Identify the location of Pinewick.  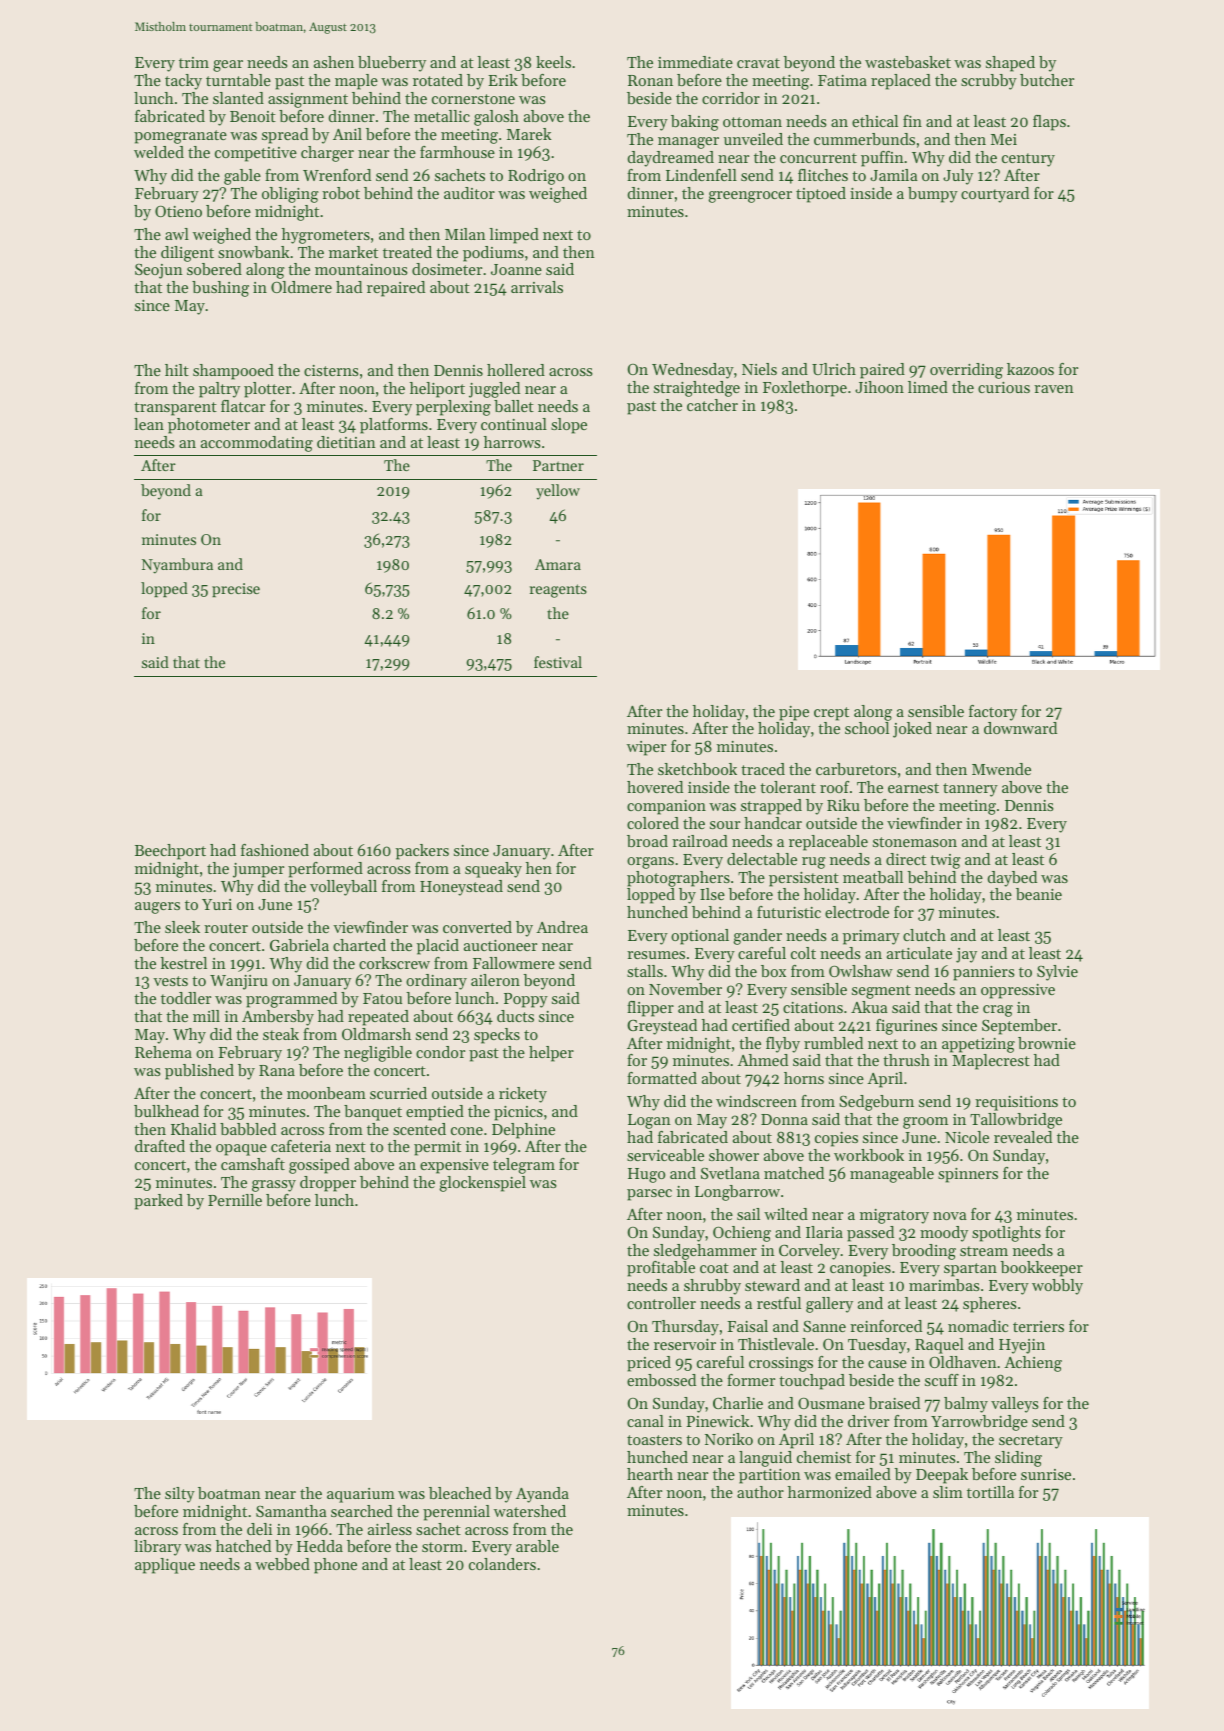
(718, 1421).
